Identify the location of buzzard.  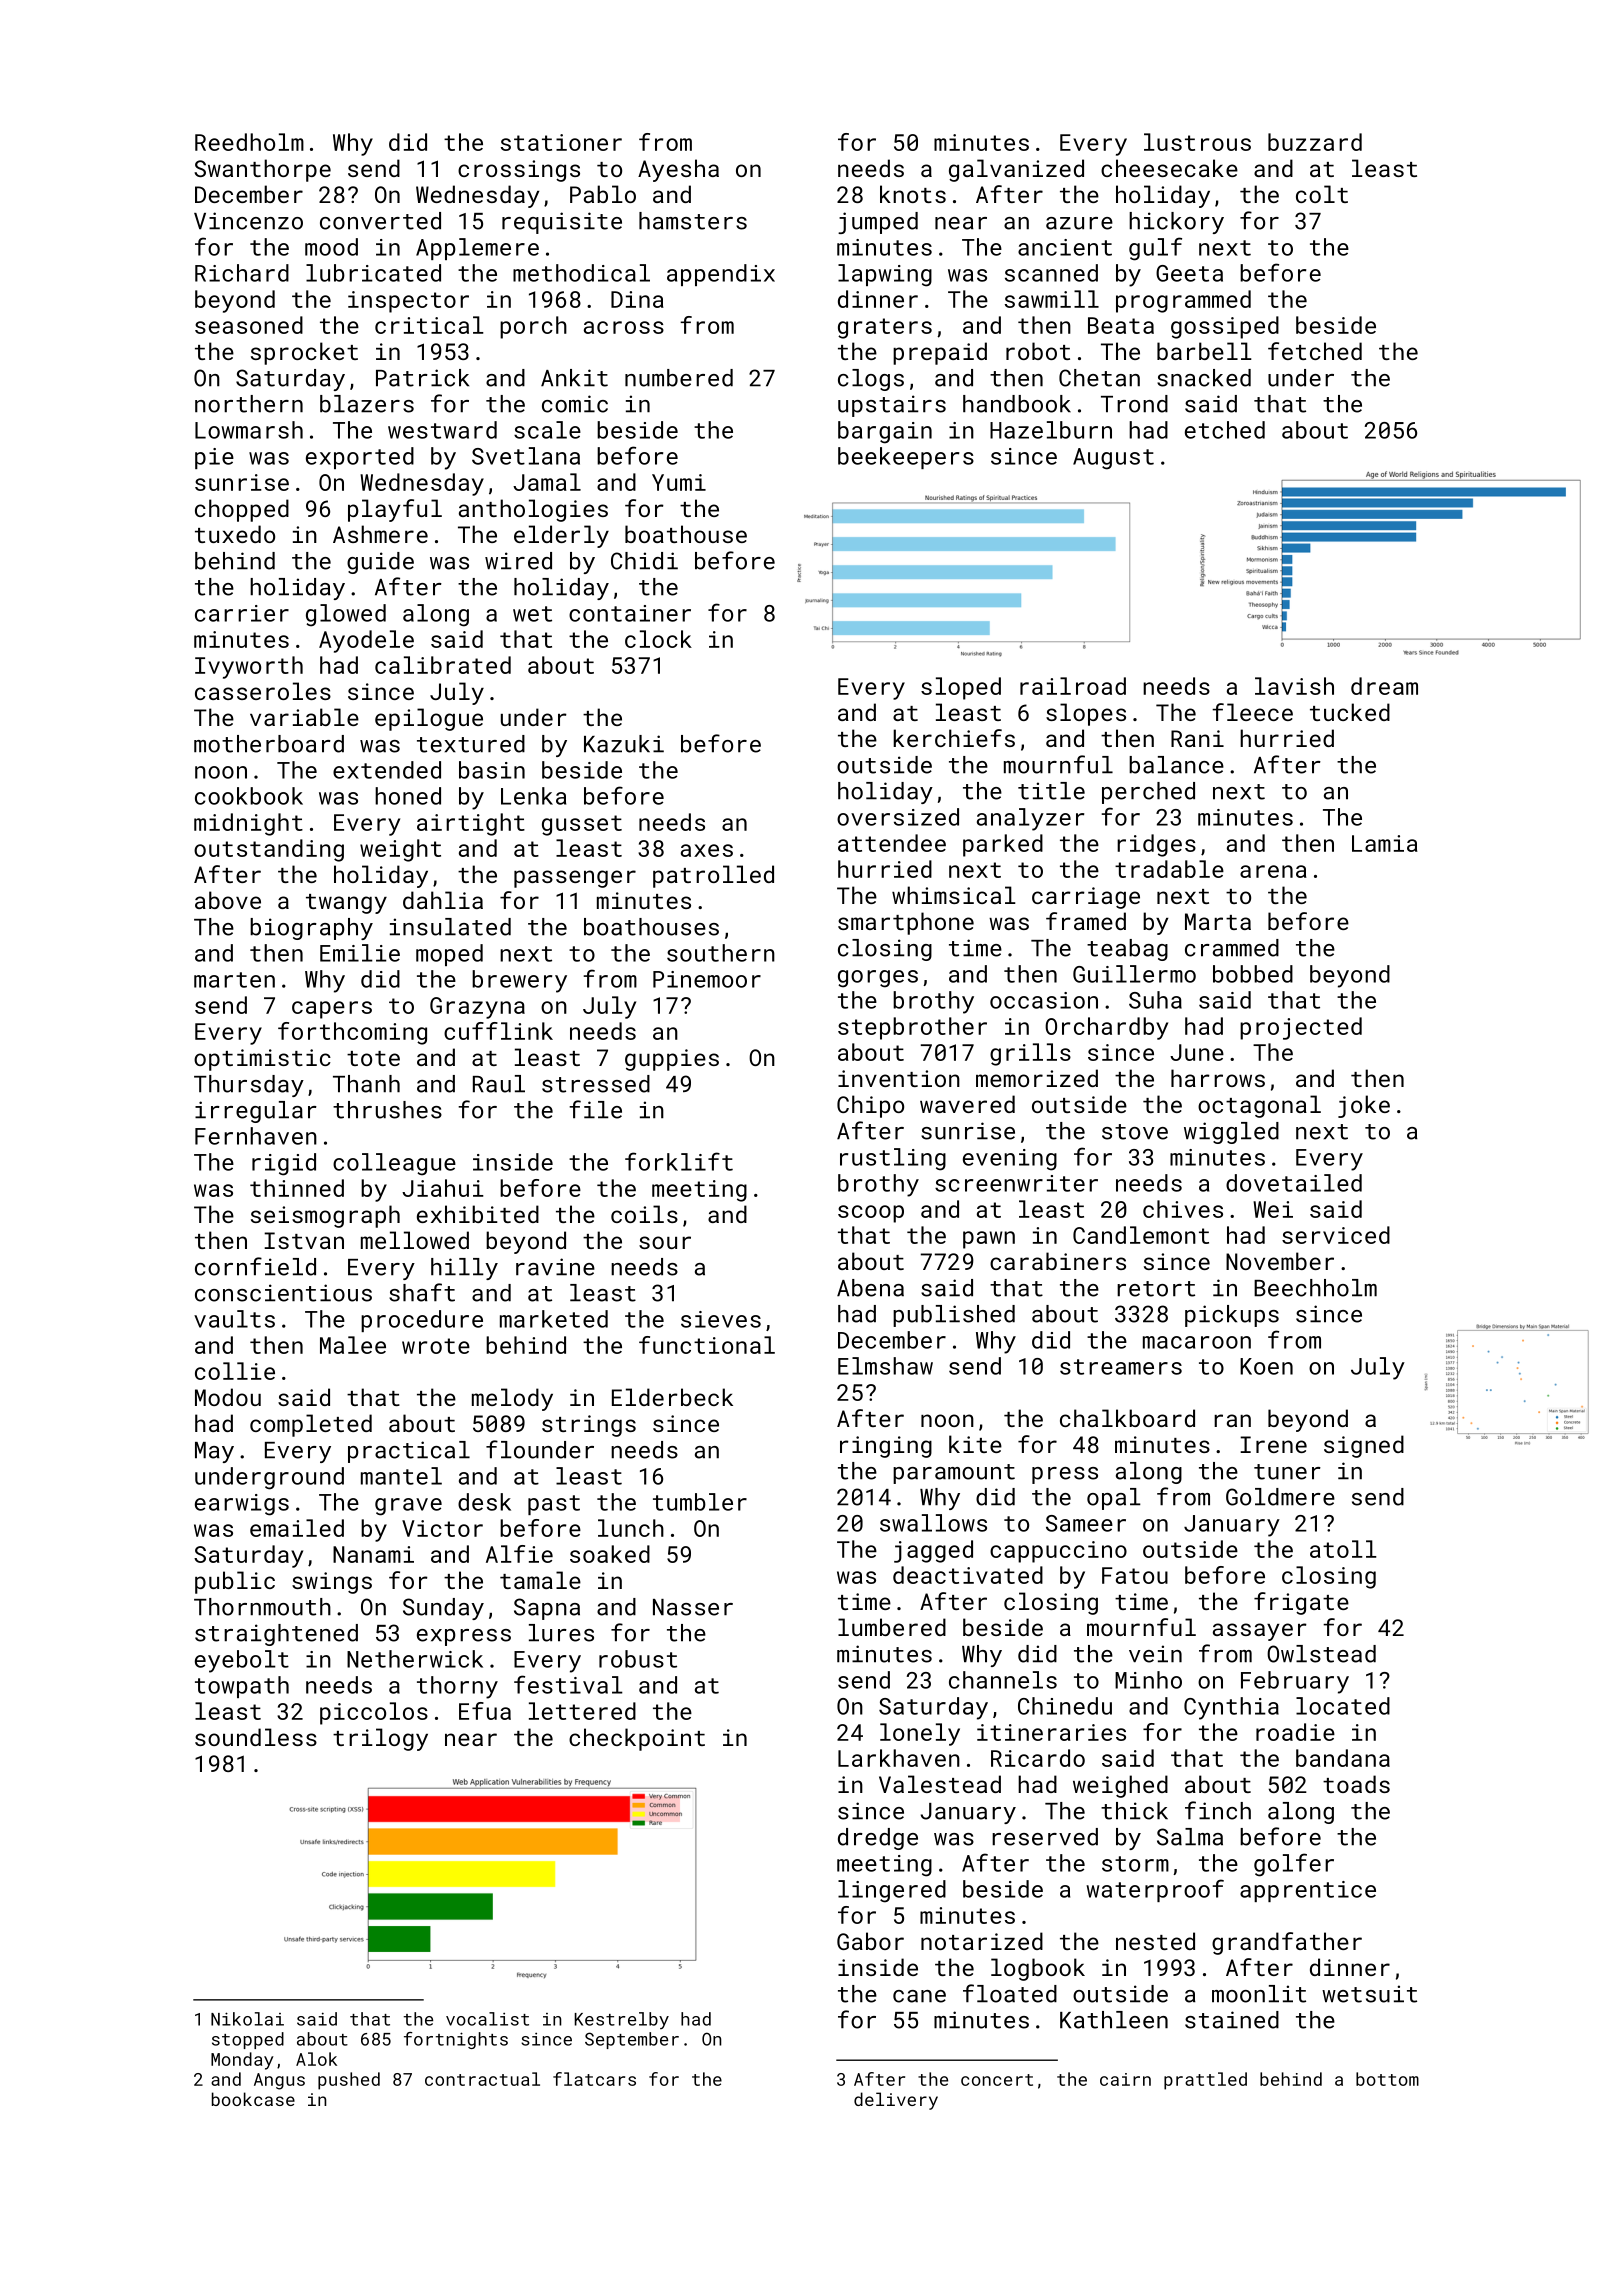
(1315, 142).
